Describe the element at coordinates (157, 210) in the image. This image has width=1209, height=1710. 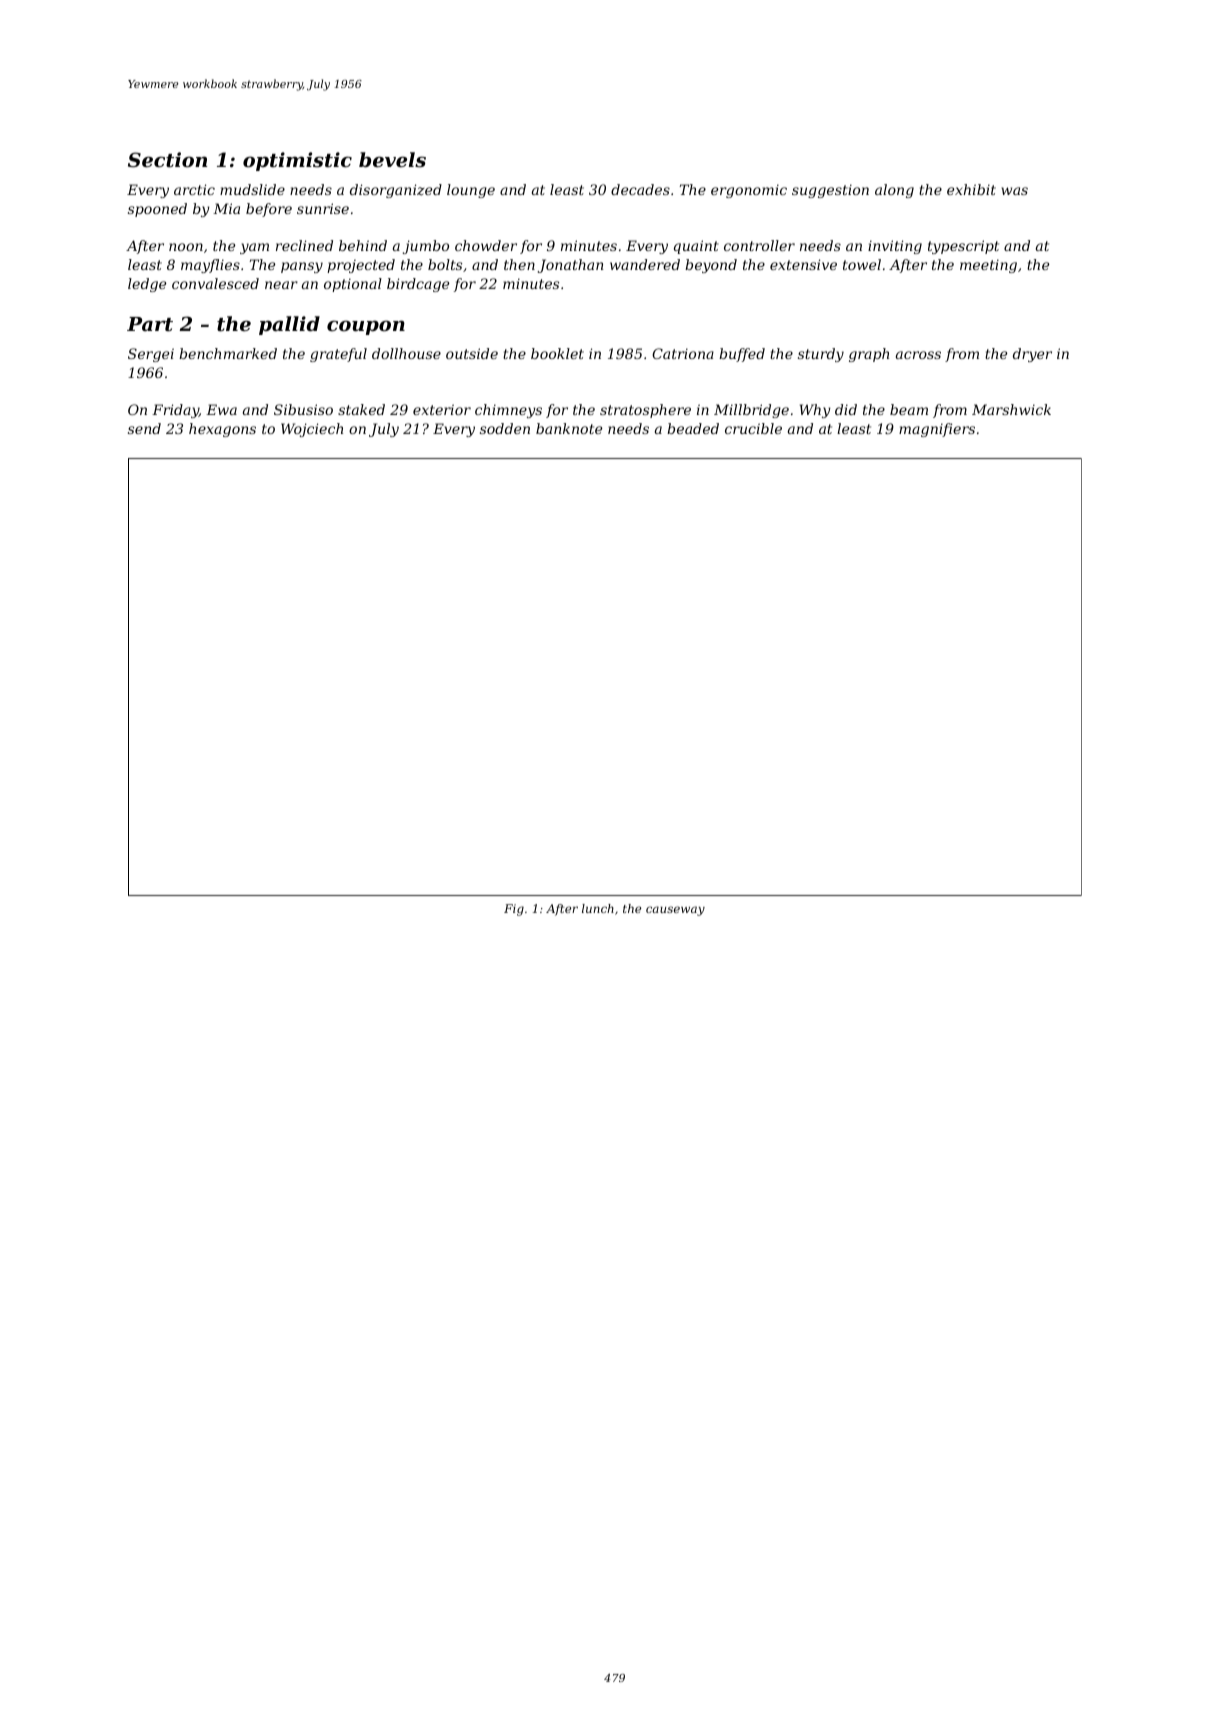
I see `spooned` at that location.
